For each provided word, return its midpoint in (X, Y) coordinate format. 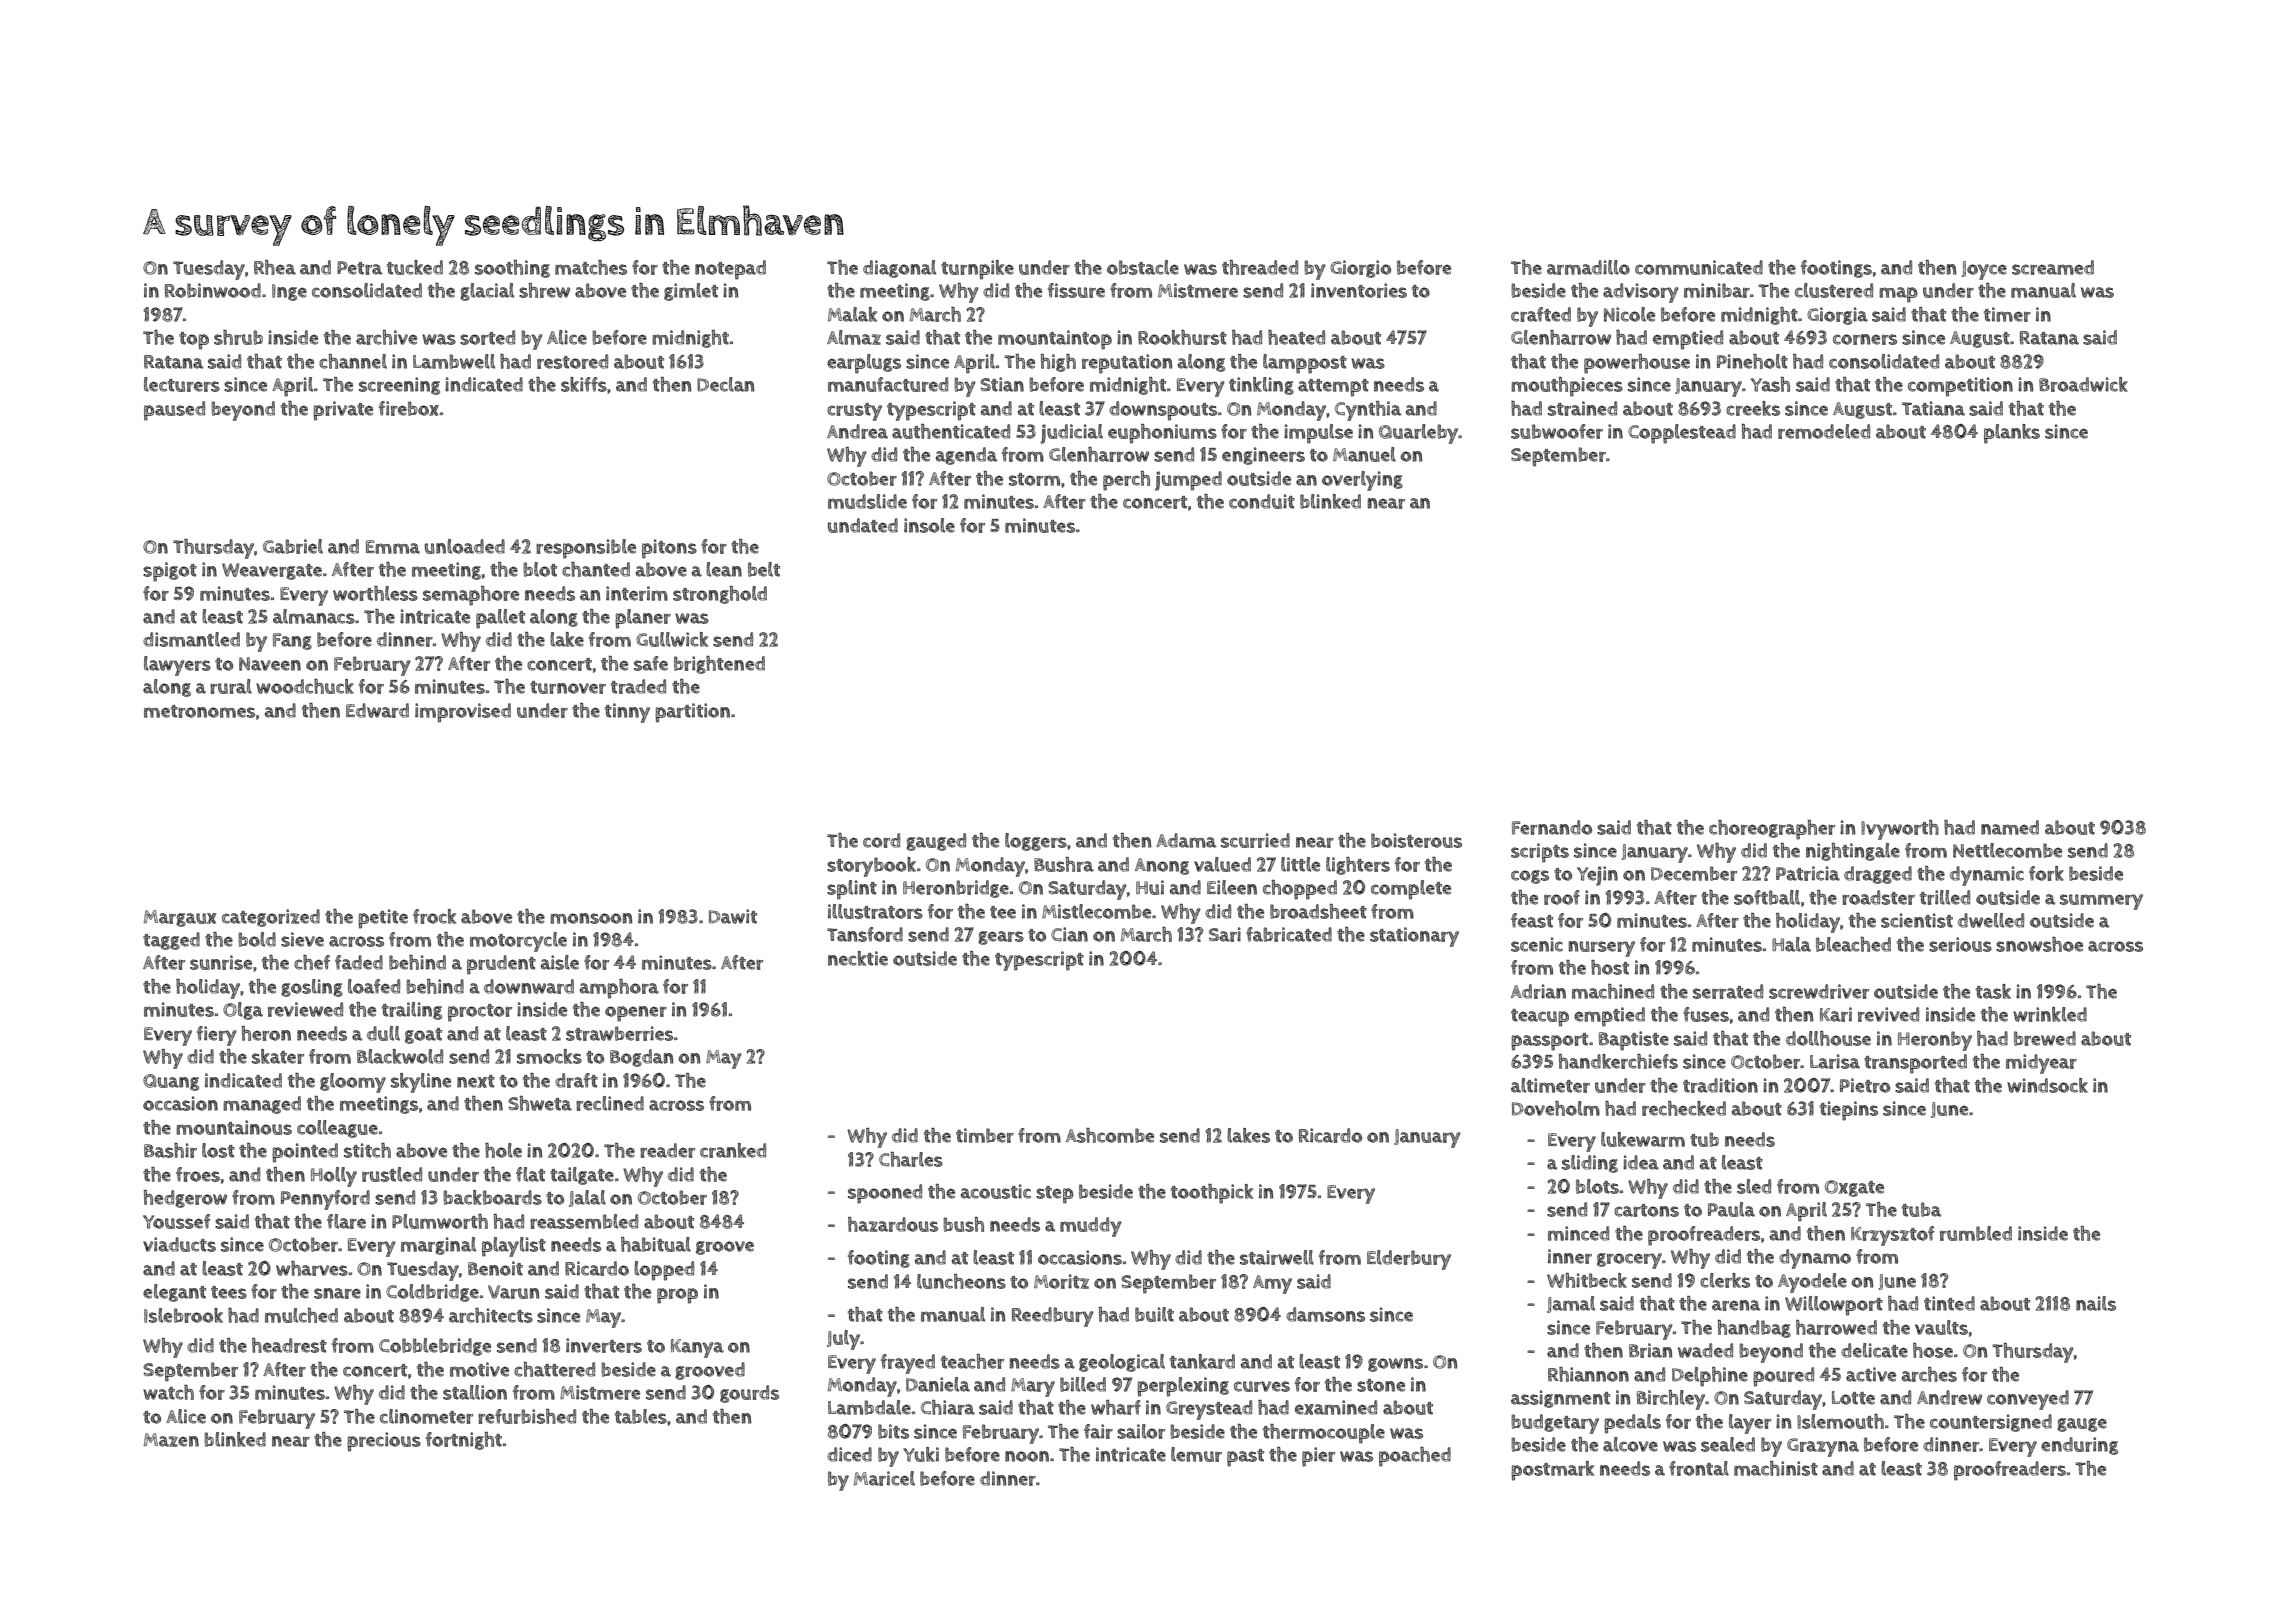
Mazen (171, 1440)
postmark (1552, 1471)
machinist (1776, 1468)
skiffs (584, 384)
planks (2012, 434)
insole (929, 525)
